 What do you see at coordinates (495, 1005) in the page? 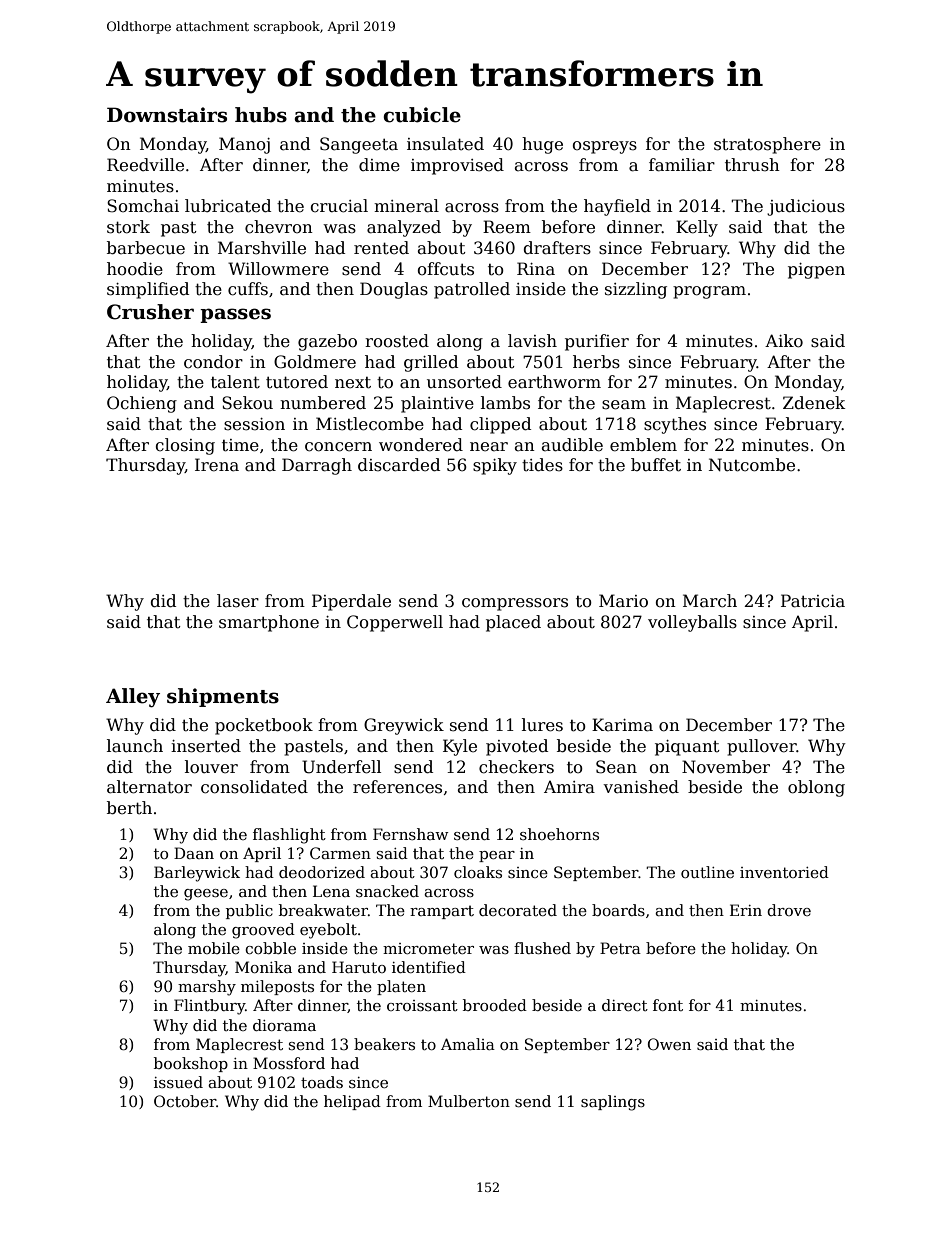
I see `brooded` at bounding box center [495, 1005].
